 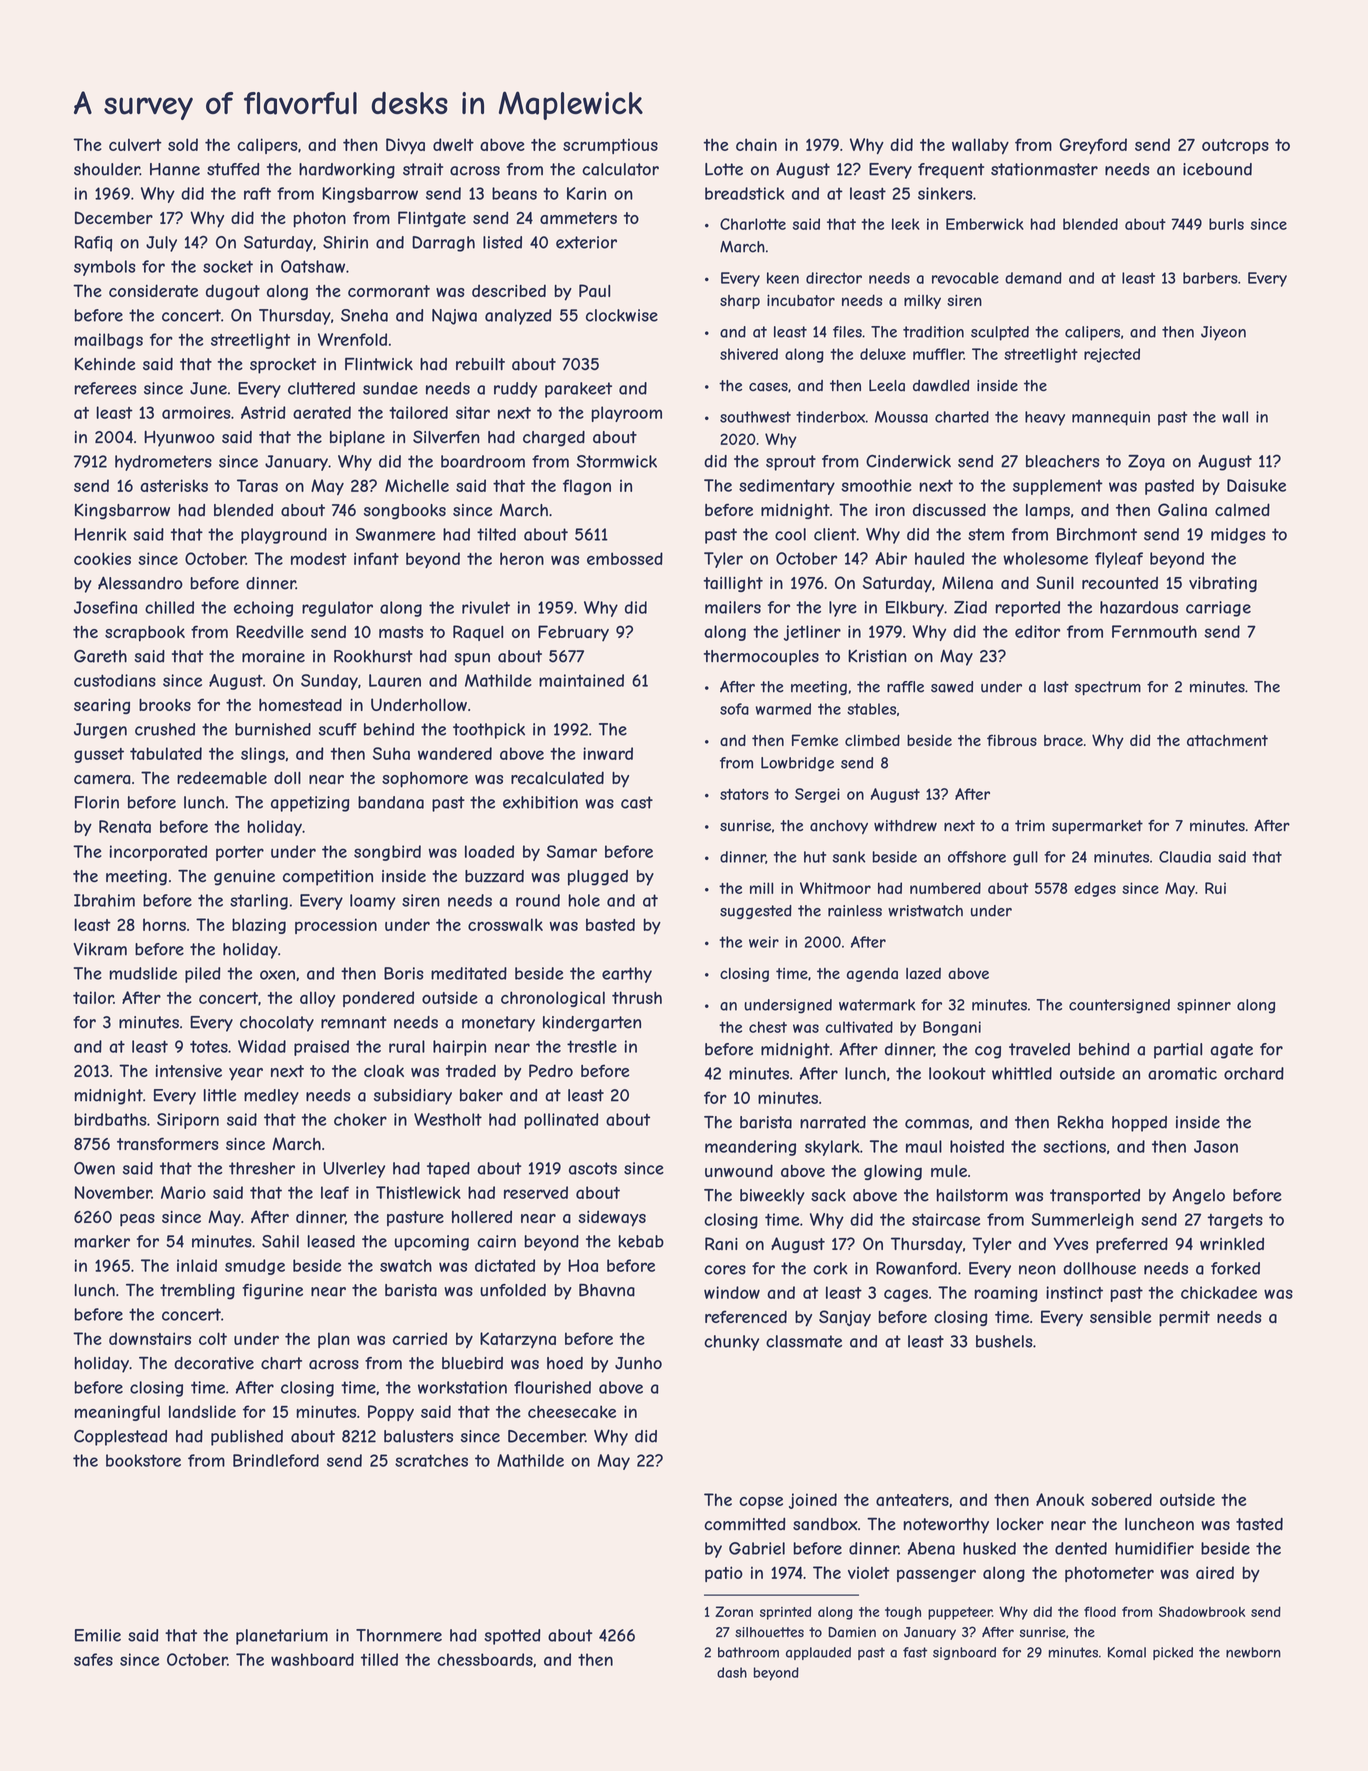 What do you see at coordinates (1185, 857) in the document?
I see `Claudia` at bounding box center [1185, 857].
